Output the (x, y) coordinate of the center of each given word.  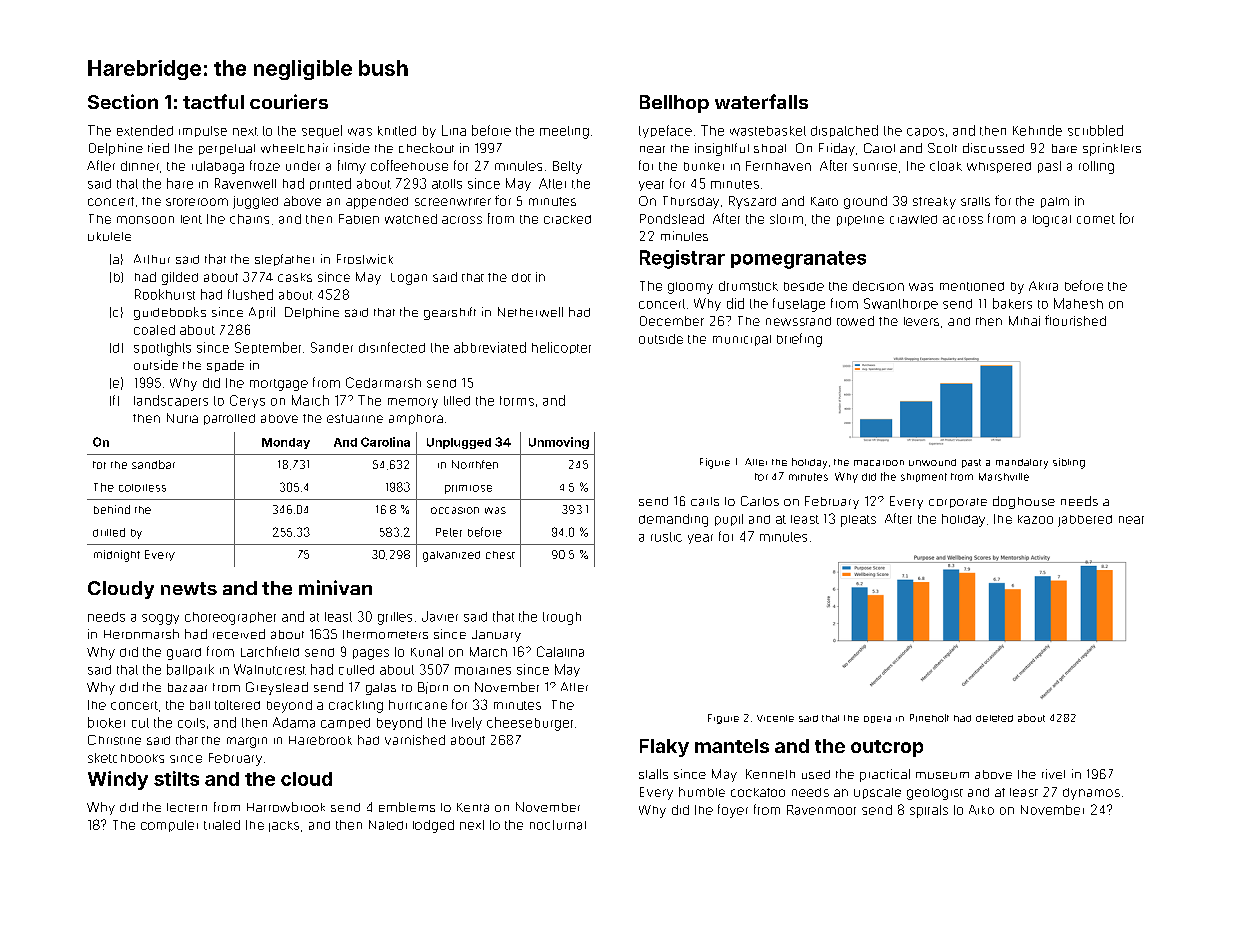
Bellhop (674, 104)
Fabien (359, 219)
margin (247, 742)
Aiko (981, 810)
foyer (733, 811)
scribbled (1095, 130)
